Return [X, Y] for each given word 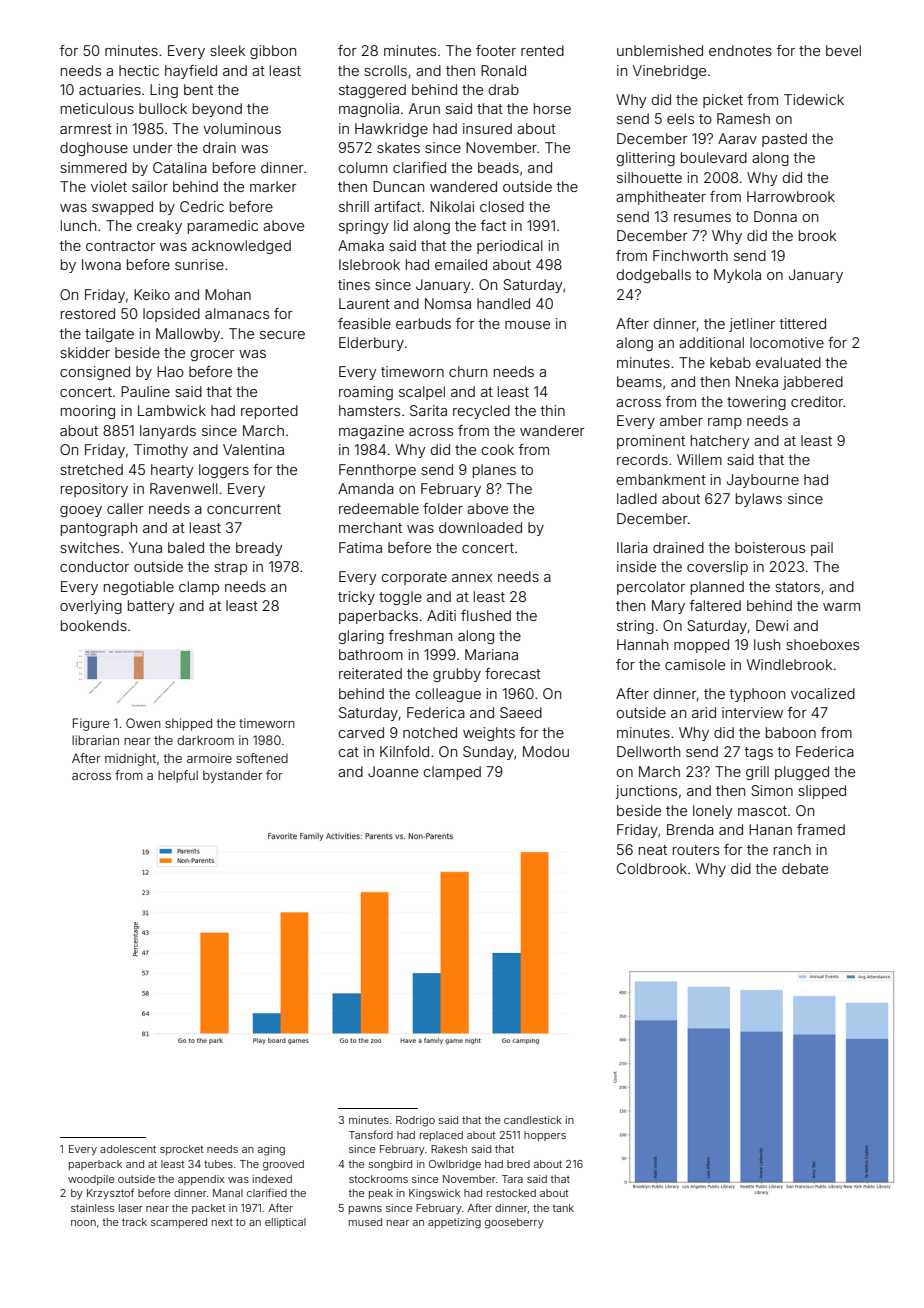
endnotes [740, 50]
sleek [227, 50]
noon [83, 1223]
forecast [513, 673]
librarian [95, 740]
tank [563, 1208]
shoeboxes [822, 644]
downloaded [480, 527]
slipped [822, 792]
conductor [94, 566]
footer [496, 50]
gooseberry [514, 1223]
